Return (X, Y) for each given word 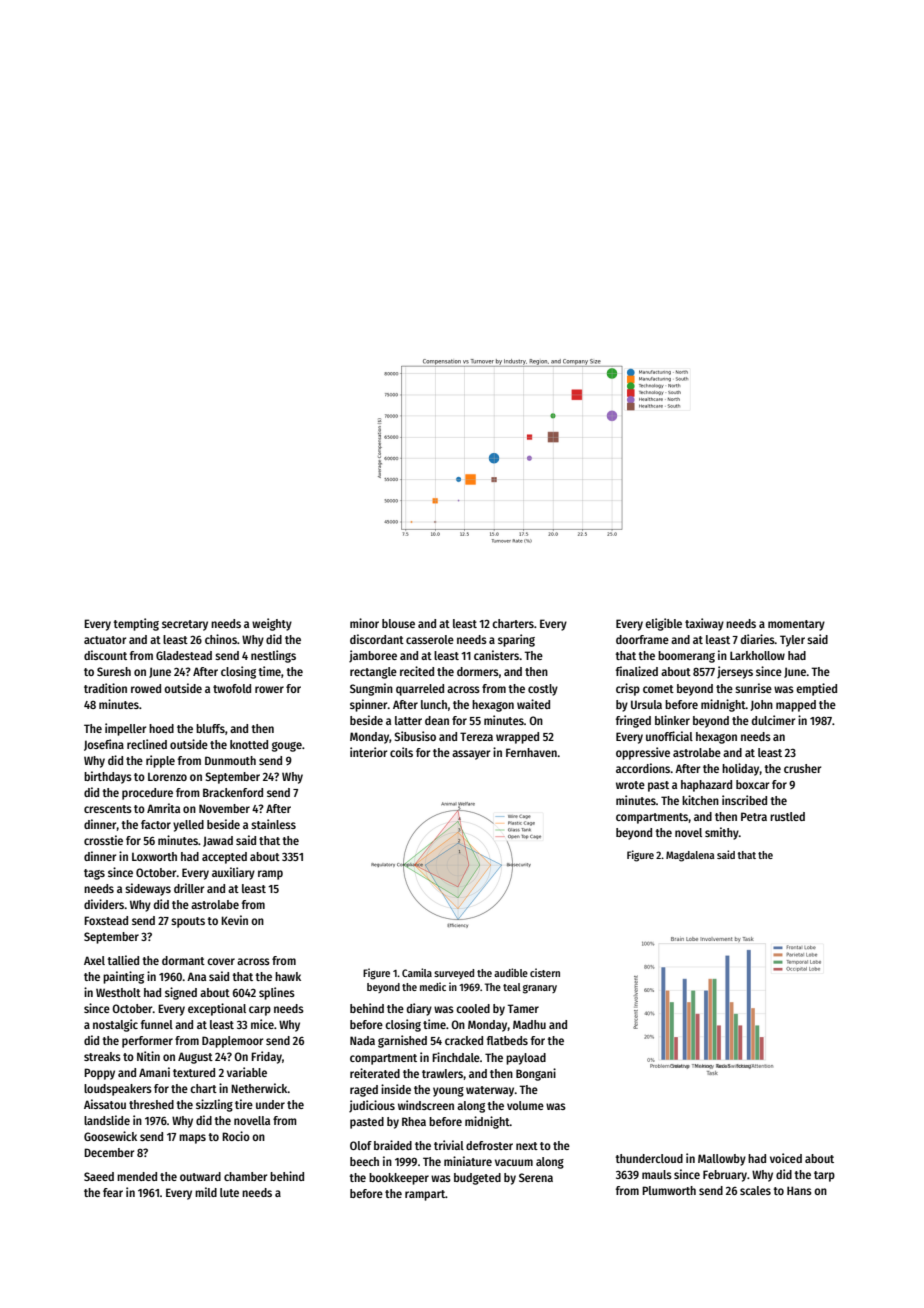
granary (540, 989)
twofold (232, 688)
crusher (802, 768)
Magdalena (690, 856)
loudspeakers (118, 1090)
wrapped (517, 738)
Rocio (236, 1136)
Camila (417, 972)
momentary (796, 625)
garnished (402, 1041)
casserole (430, 639)
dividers (104, 904)
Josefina (104, 745)
